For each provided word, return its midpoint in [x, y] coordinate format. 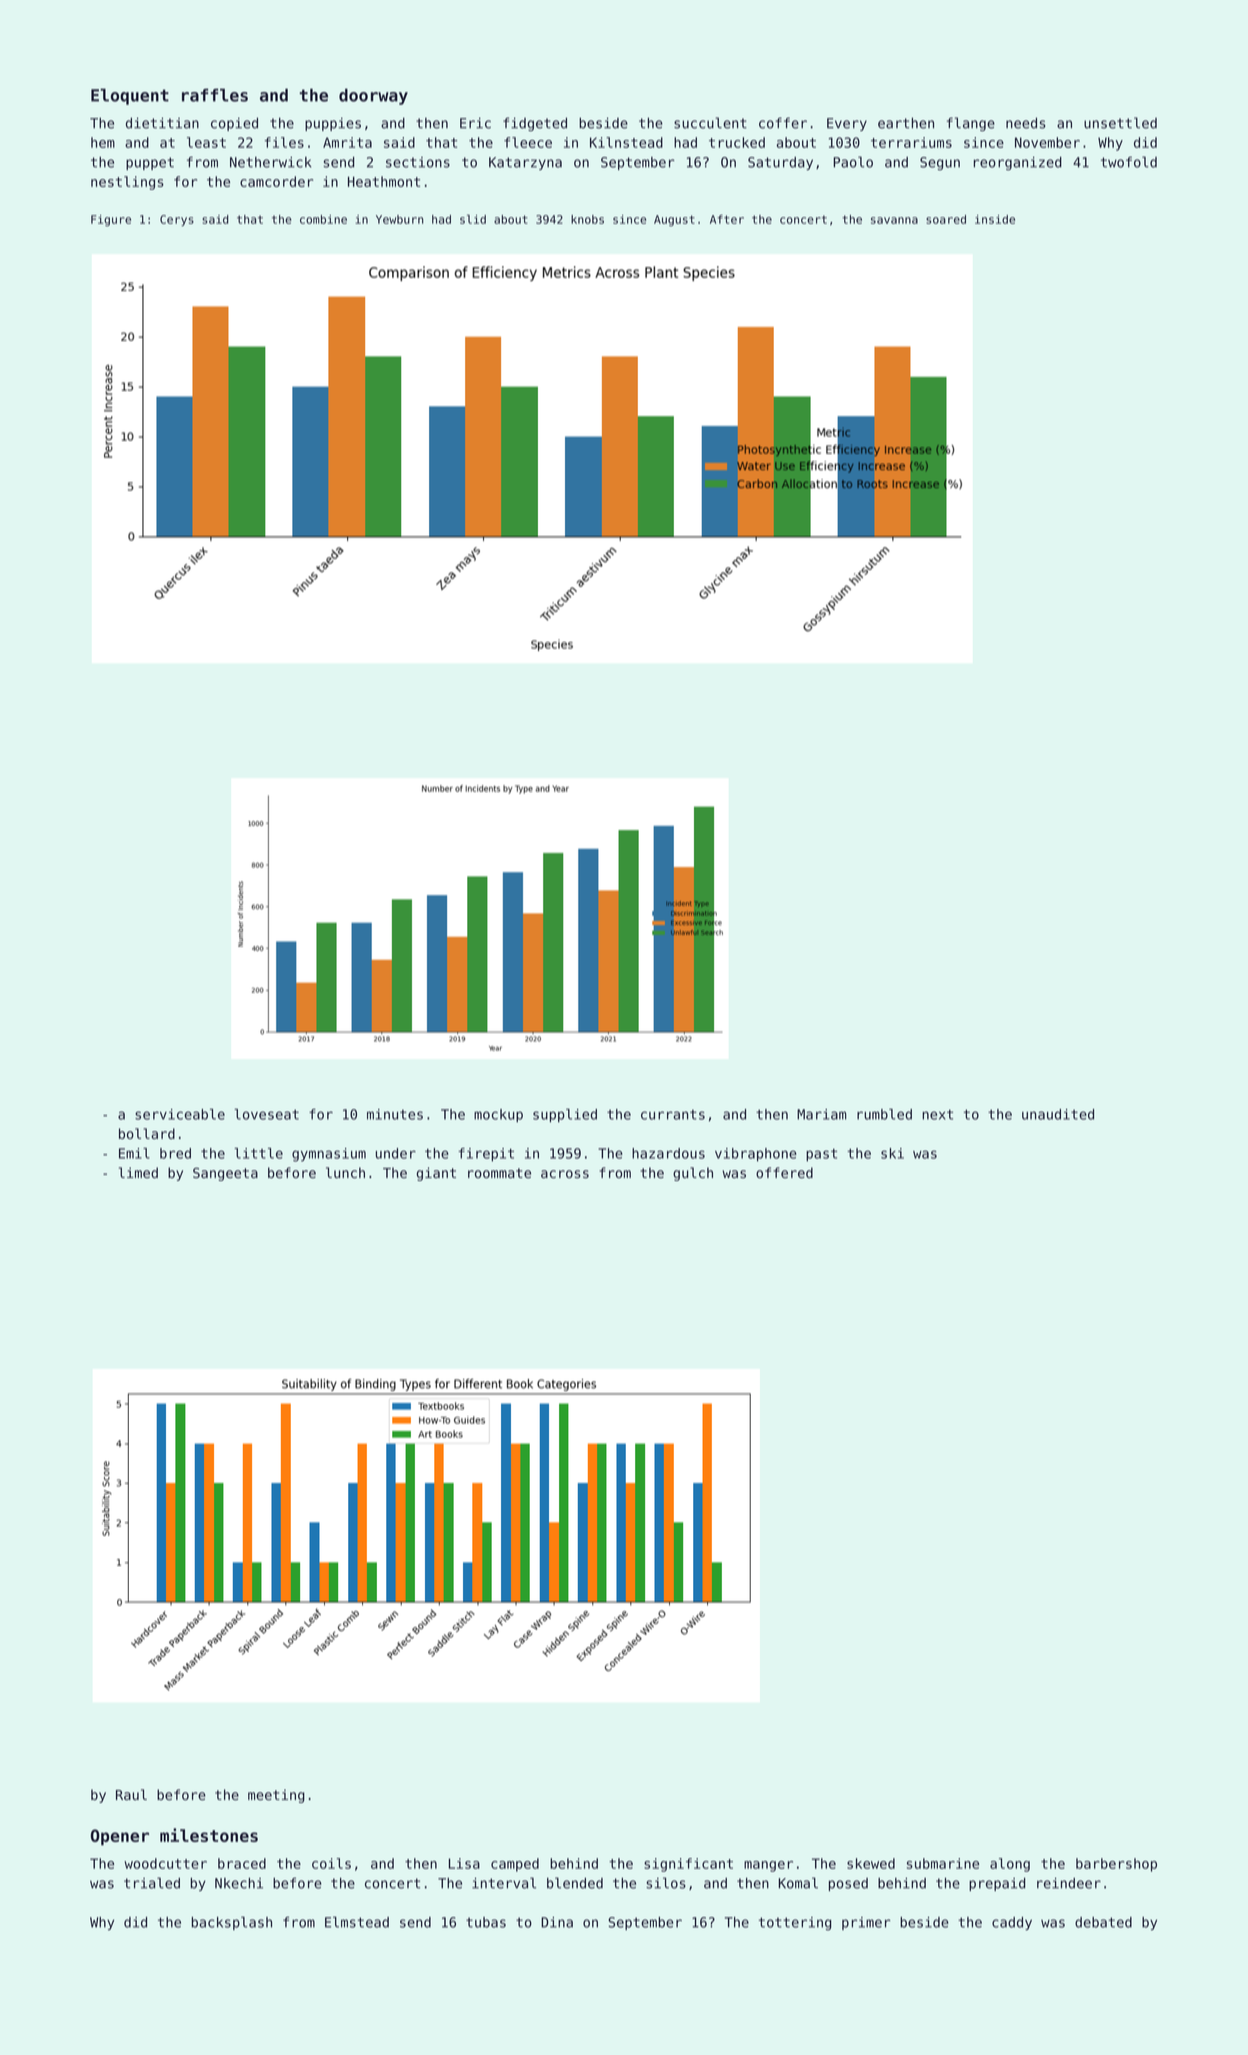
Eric [475, 123]
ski [892, 1153]
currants [673, 1115]
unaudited [1058, 1114]
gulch [693, 1174]
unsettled [1120, 123]
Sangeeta [225, 1174]
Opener [120, 1837]
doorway [373, 96]
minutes [395, 1114]
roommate [499, 1173]
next [937, 1114]
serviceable [180, 1114]
